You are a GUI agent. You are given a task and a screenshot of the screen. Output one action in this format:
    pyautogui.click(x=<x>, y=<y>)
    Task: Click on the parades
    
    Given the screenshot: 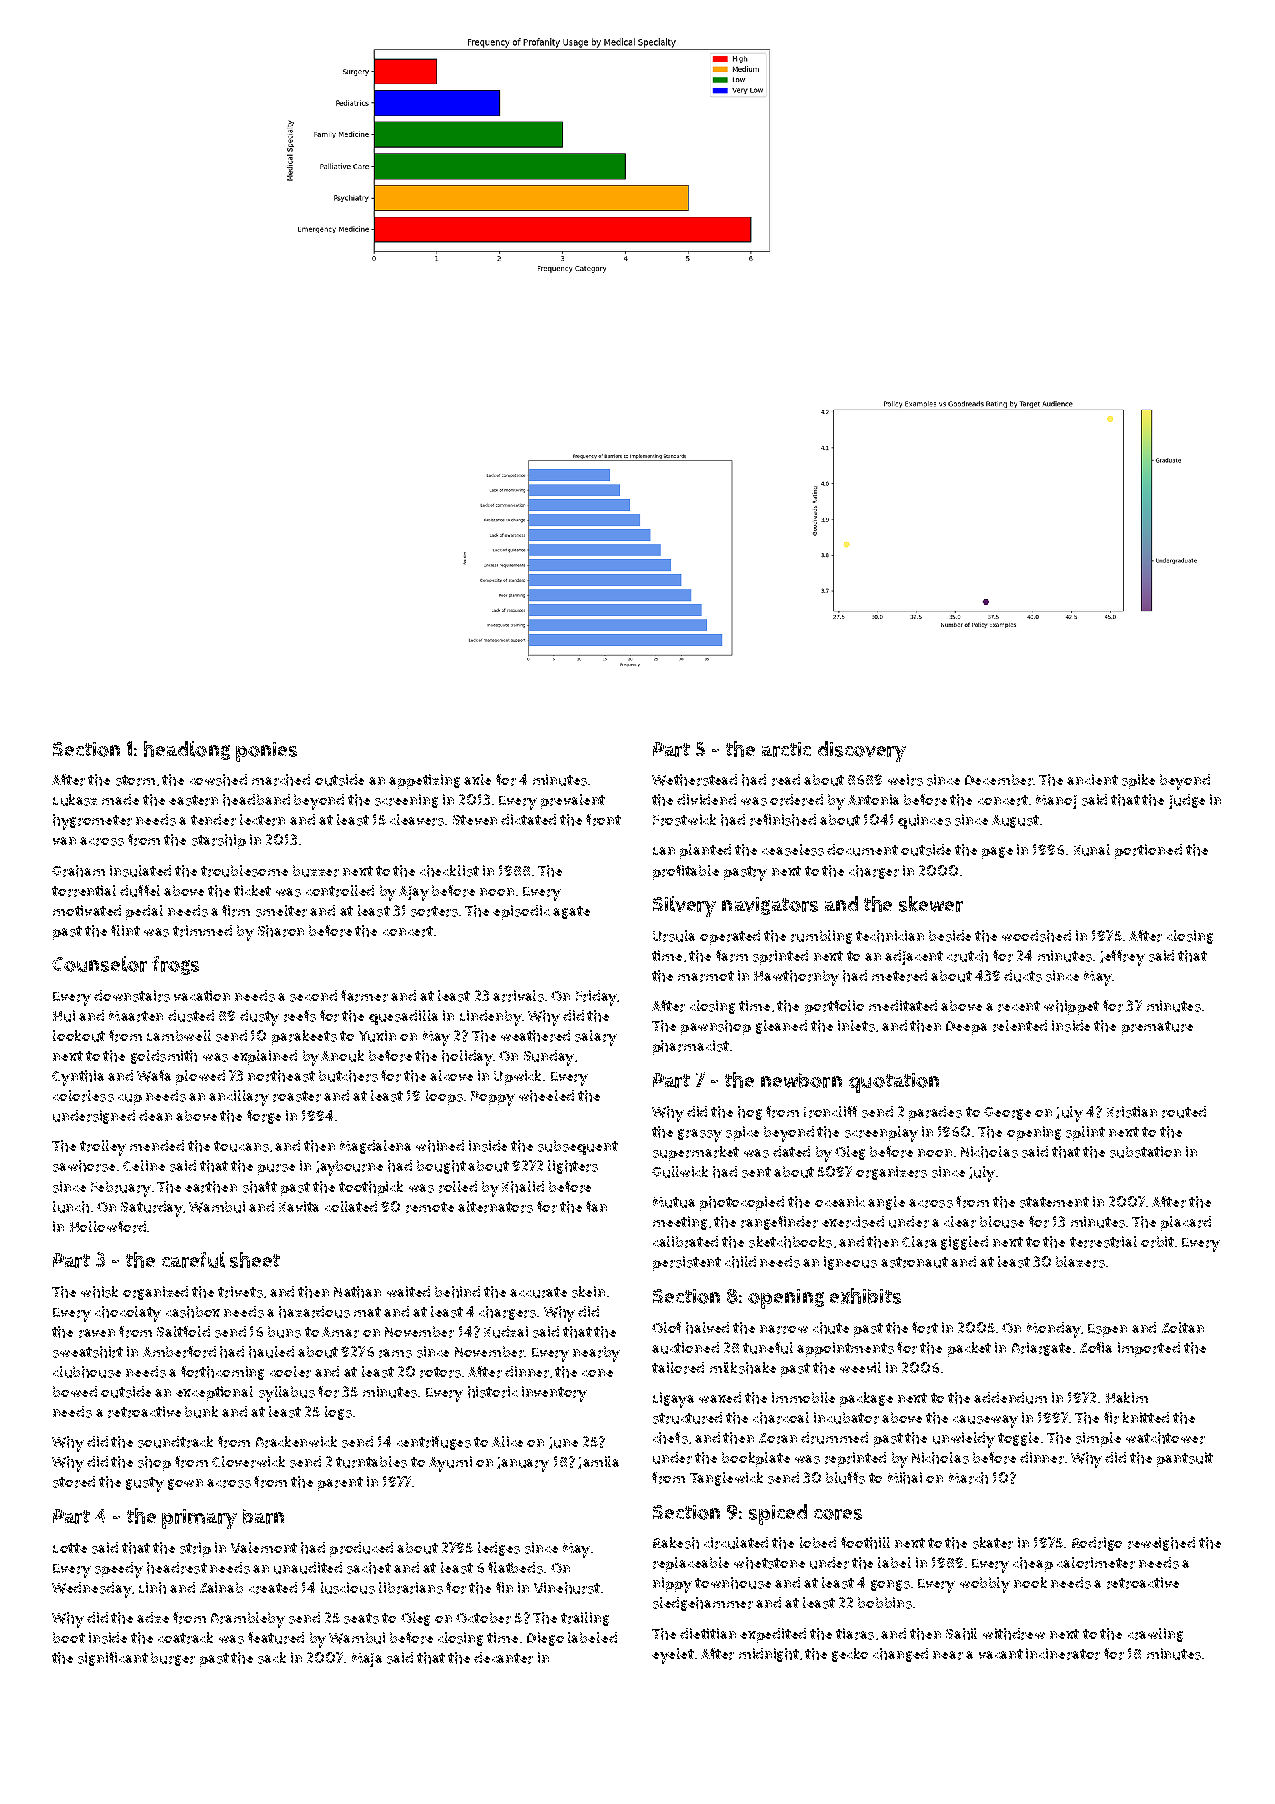 What is the action you would take?
    pyautogui.click(x=935, y=1113)
